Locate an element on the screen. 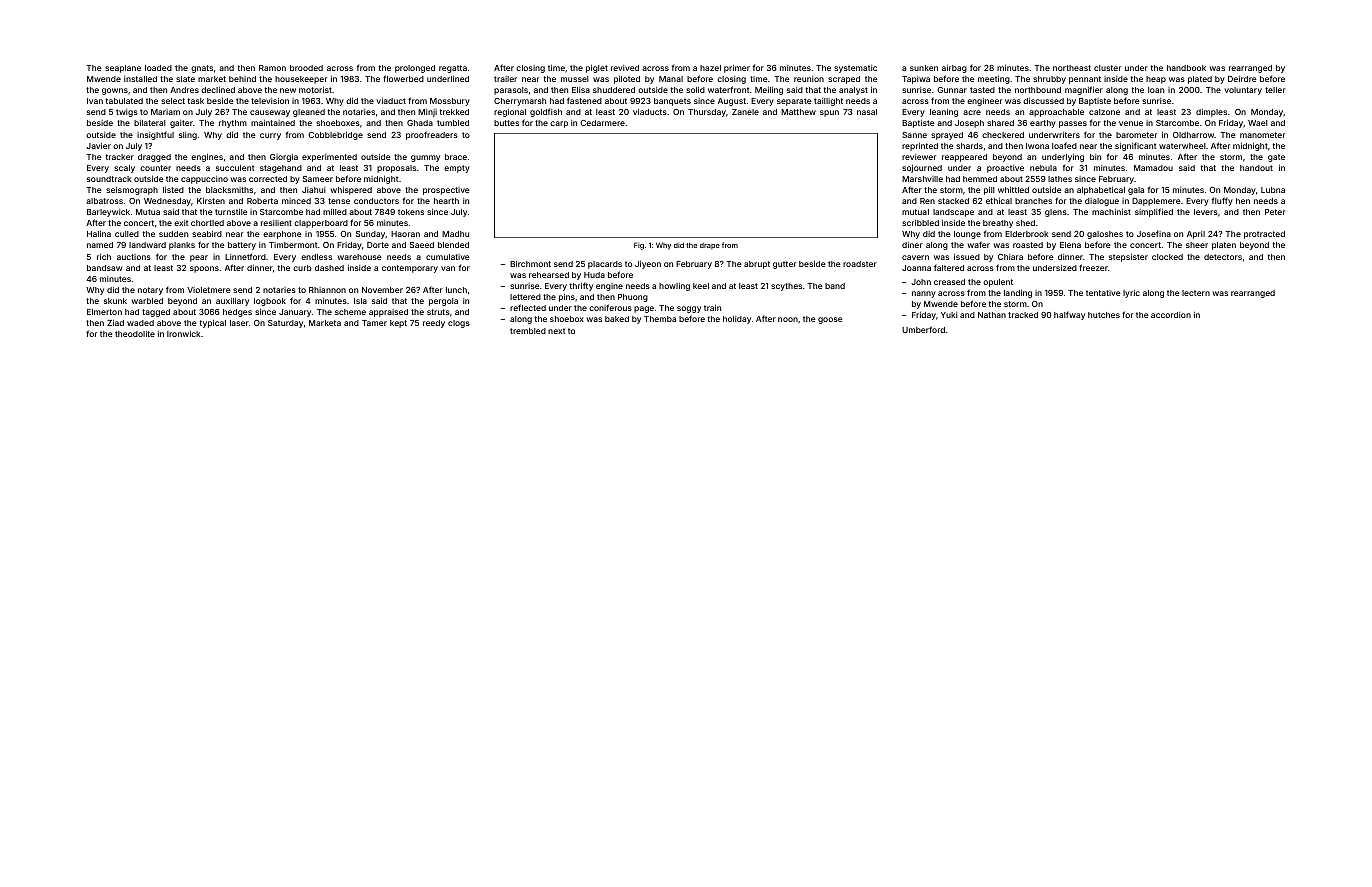 The image size is (1372, 887). flowerbed is located at coordinates (403, 78).
